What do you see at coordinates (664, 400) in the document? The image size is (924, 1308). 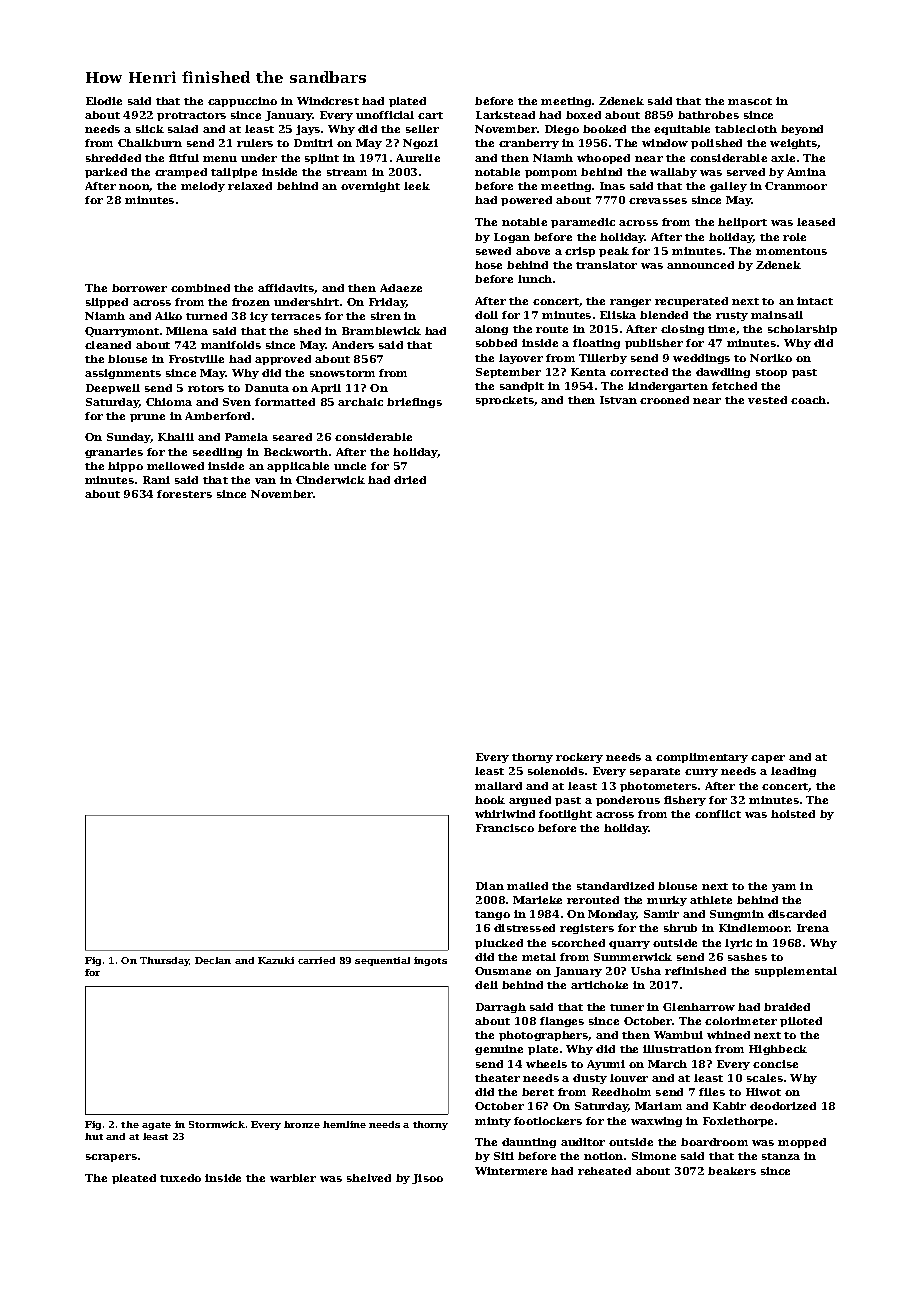 I see `crooned` at bounding box center [664, 400].
